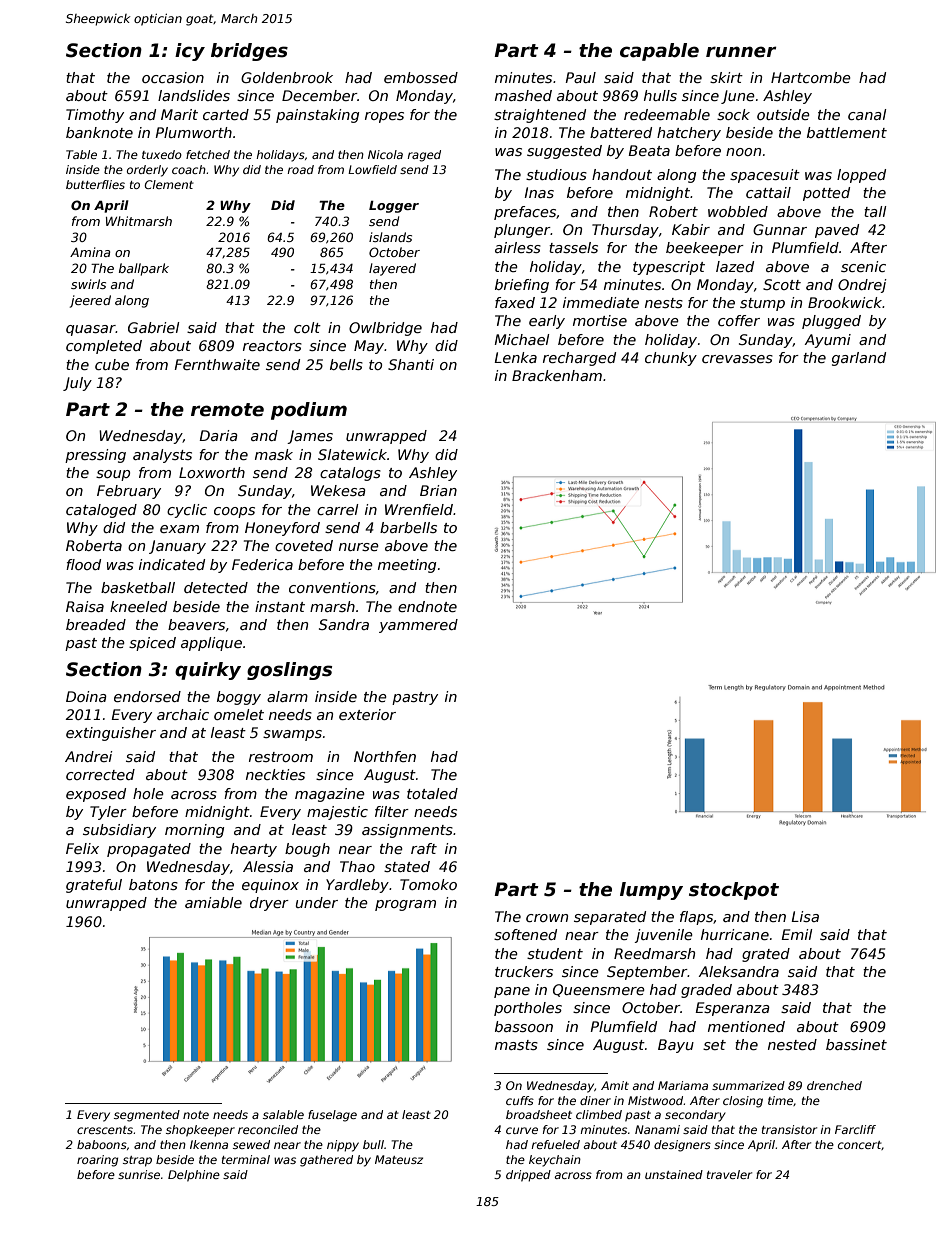  Describe the element at coordinates (651, 891) in the screenshot. I see `lumpy` at that location.
